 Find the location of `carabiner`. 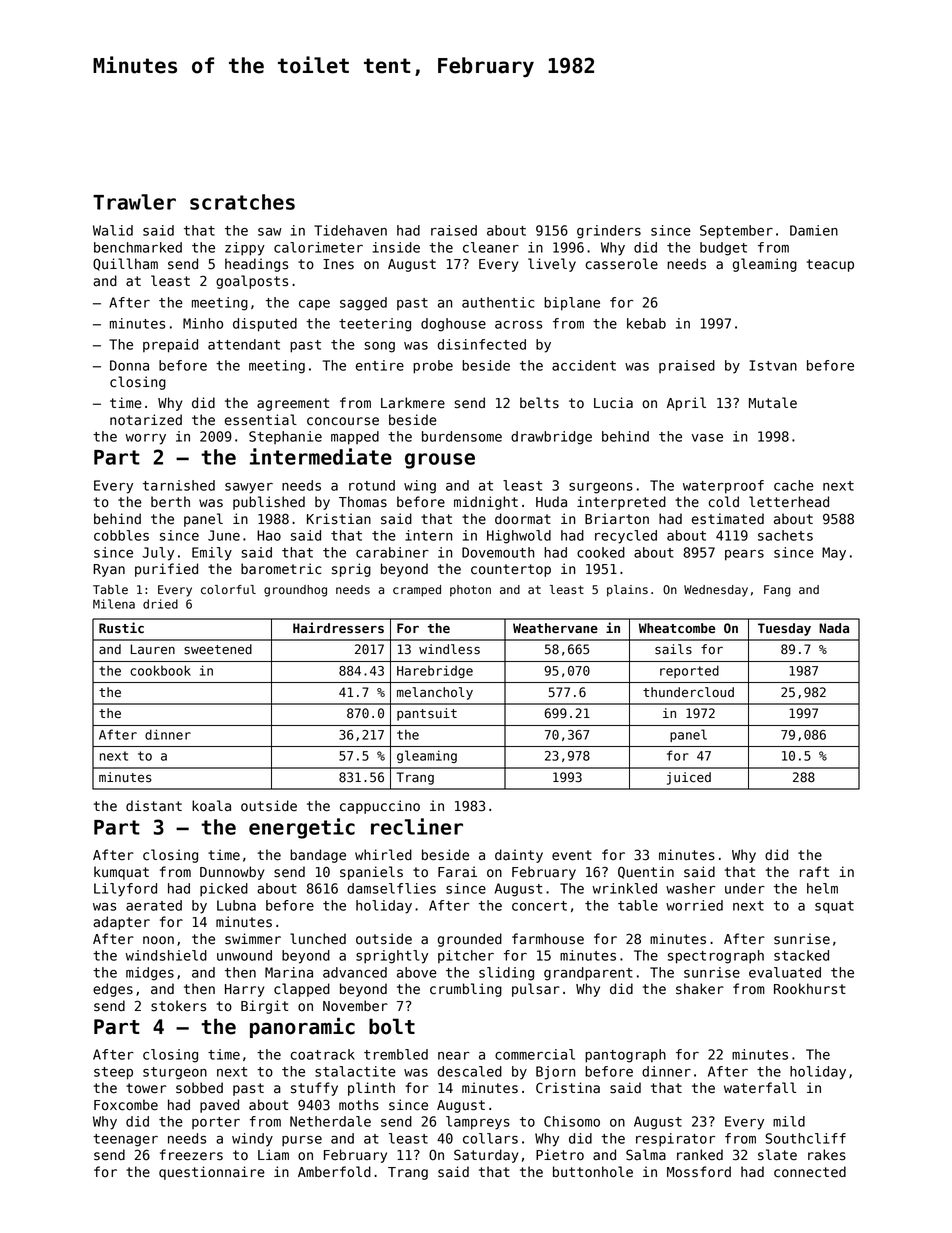

carabiner is located at coordinates (392, 552).
